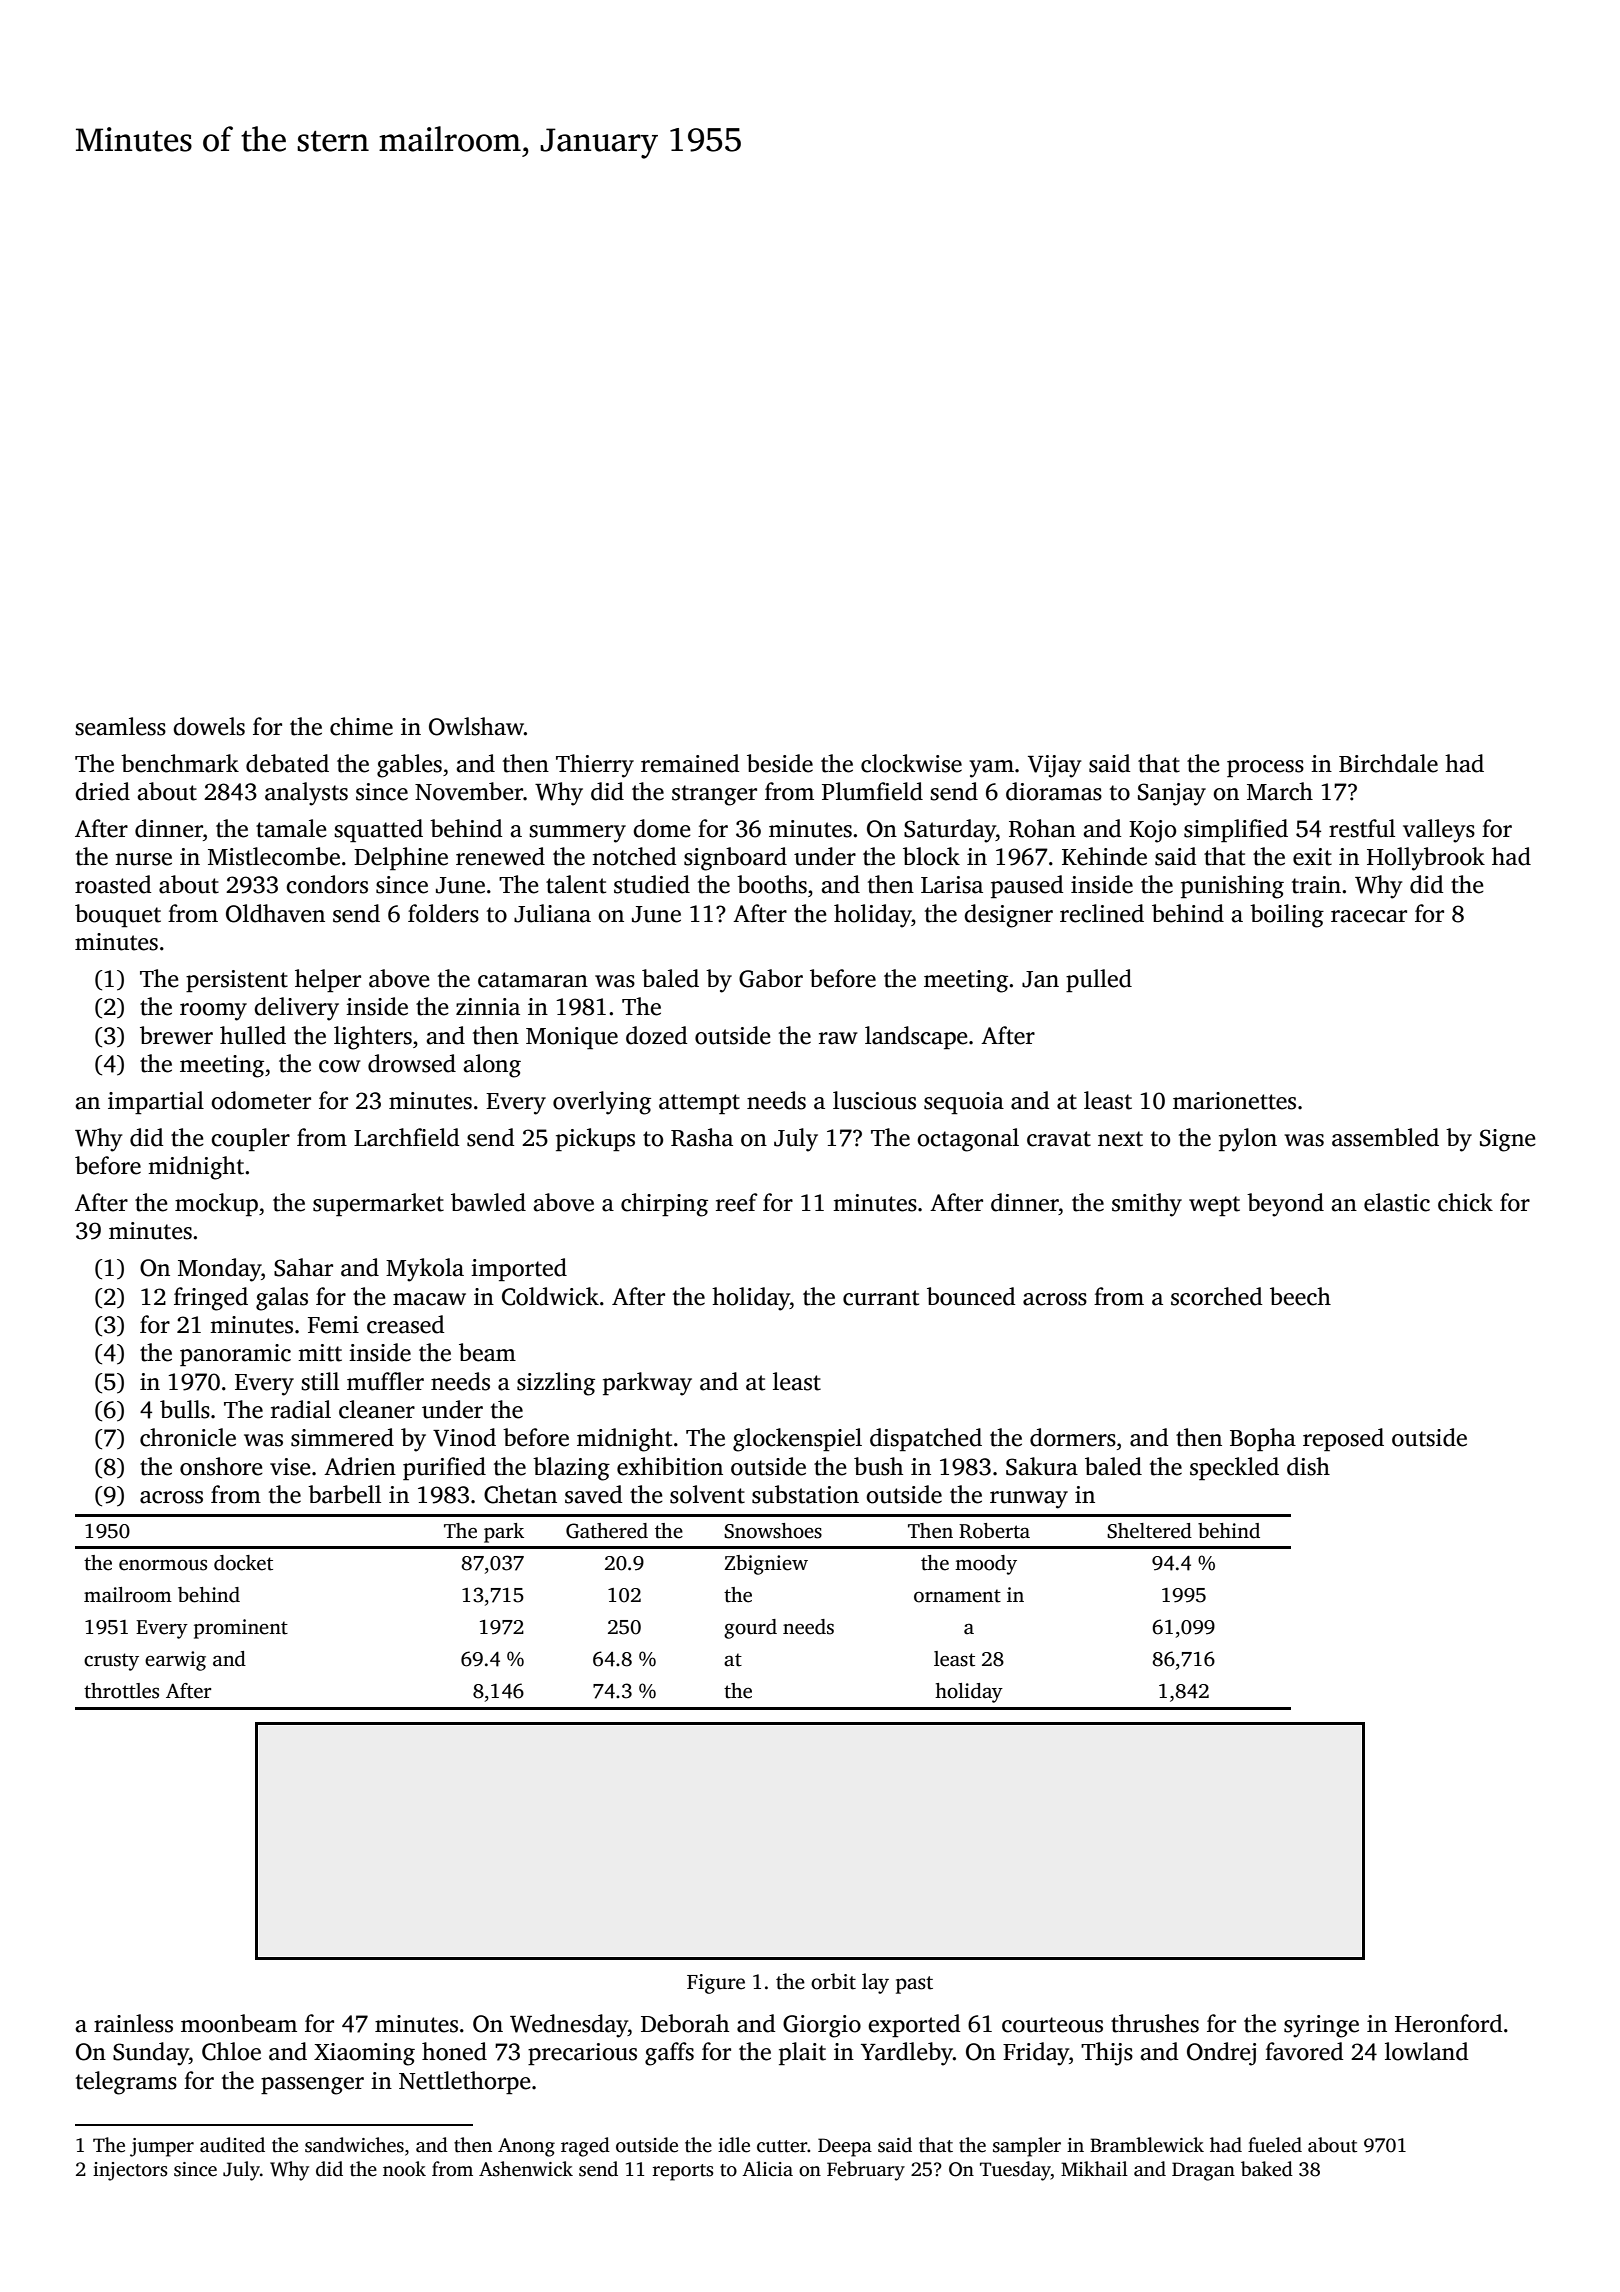  Describe the element at coordinates (120, 726) in the image. I see `seamless` at that location.
